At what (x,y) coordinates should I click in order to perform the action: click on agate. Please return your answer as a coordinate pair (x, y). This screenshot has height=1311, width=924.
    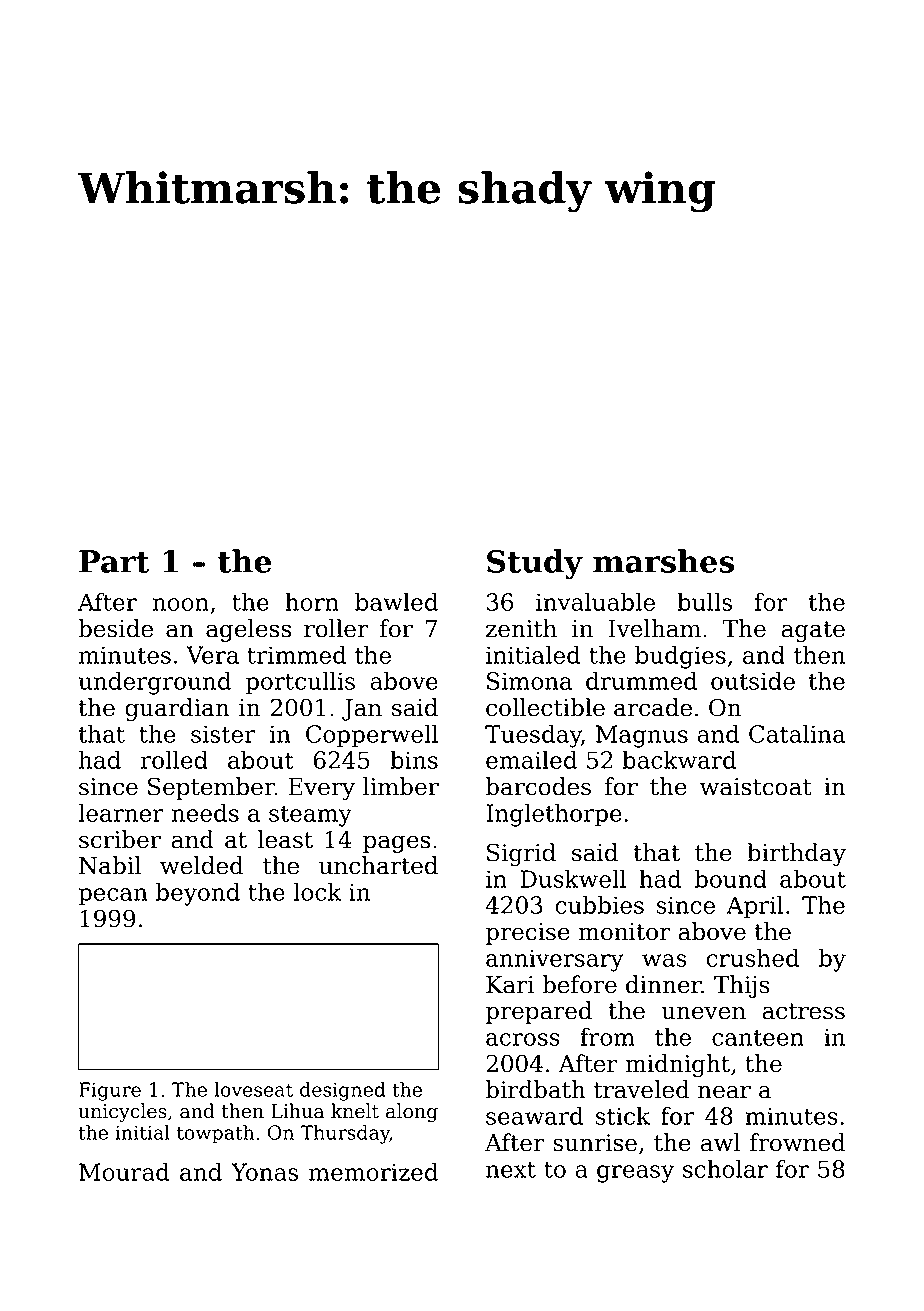
    Looking at the image, I should click on (813, 631).
